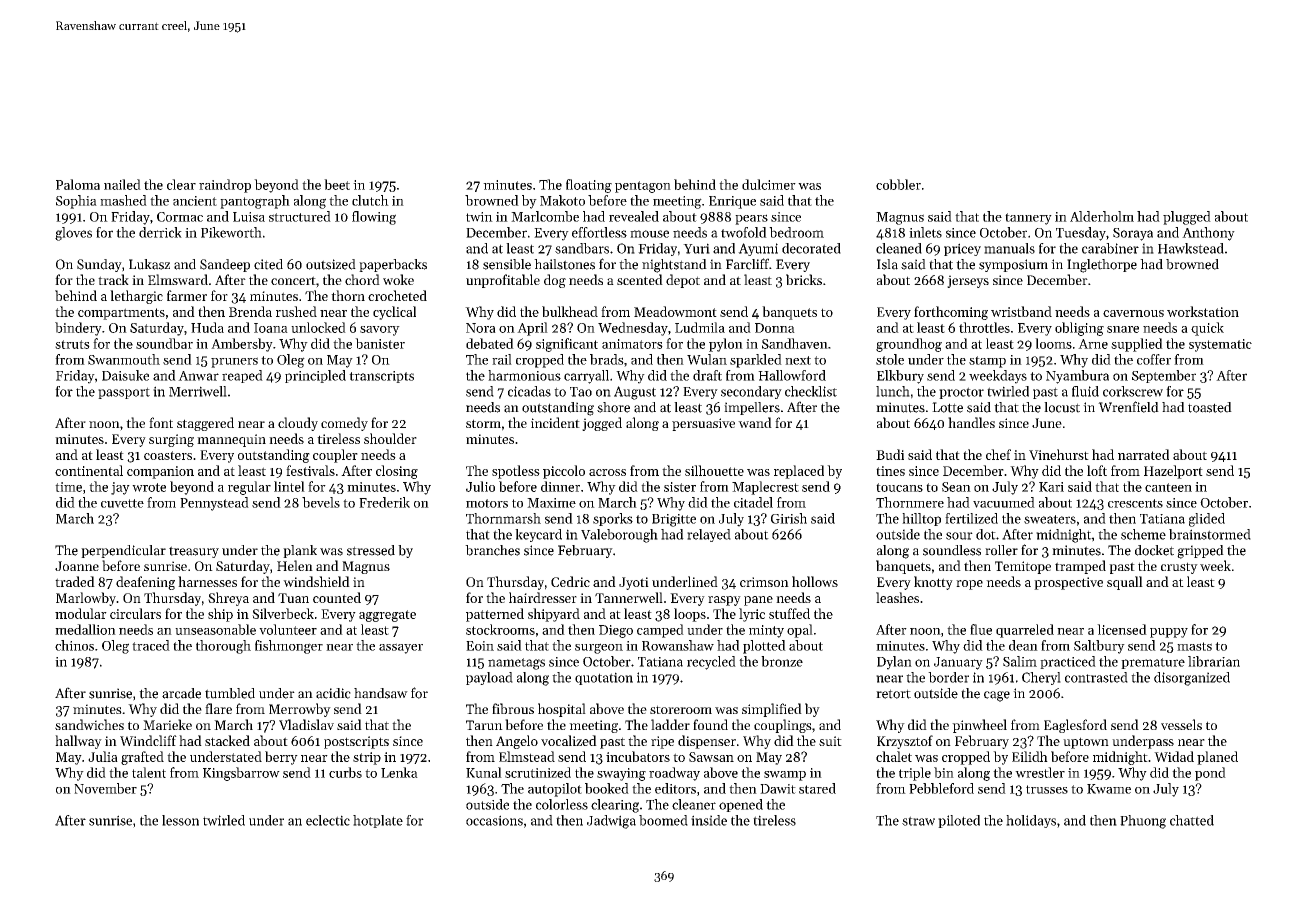 The width and height of the screenshot is (1308, 924). What do you see at coordinates (709, 820) in the screenshot?
I see `inside` at bounding box center [709, 820].
